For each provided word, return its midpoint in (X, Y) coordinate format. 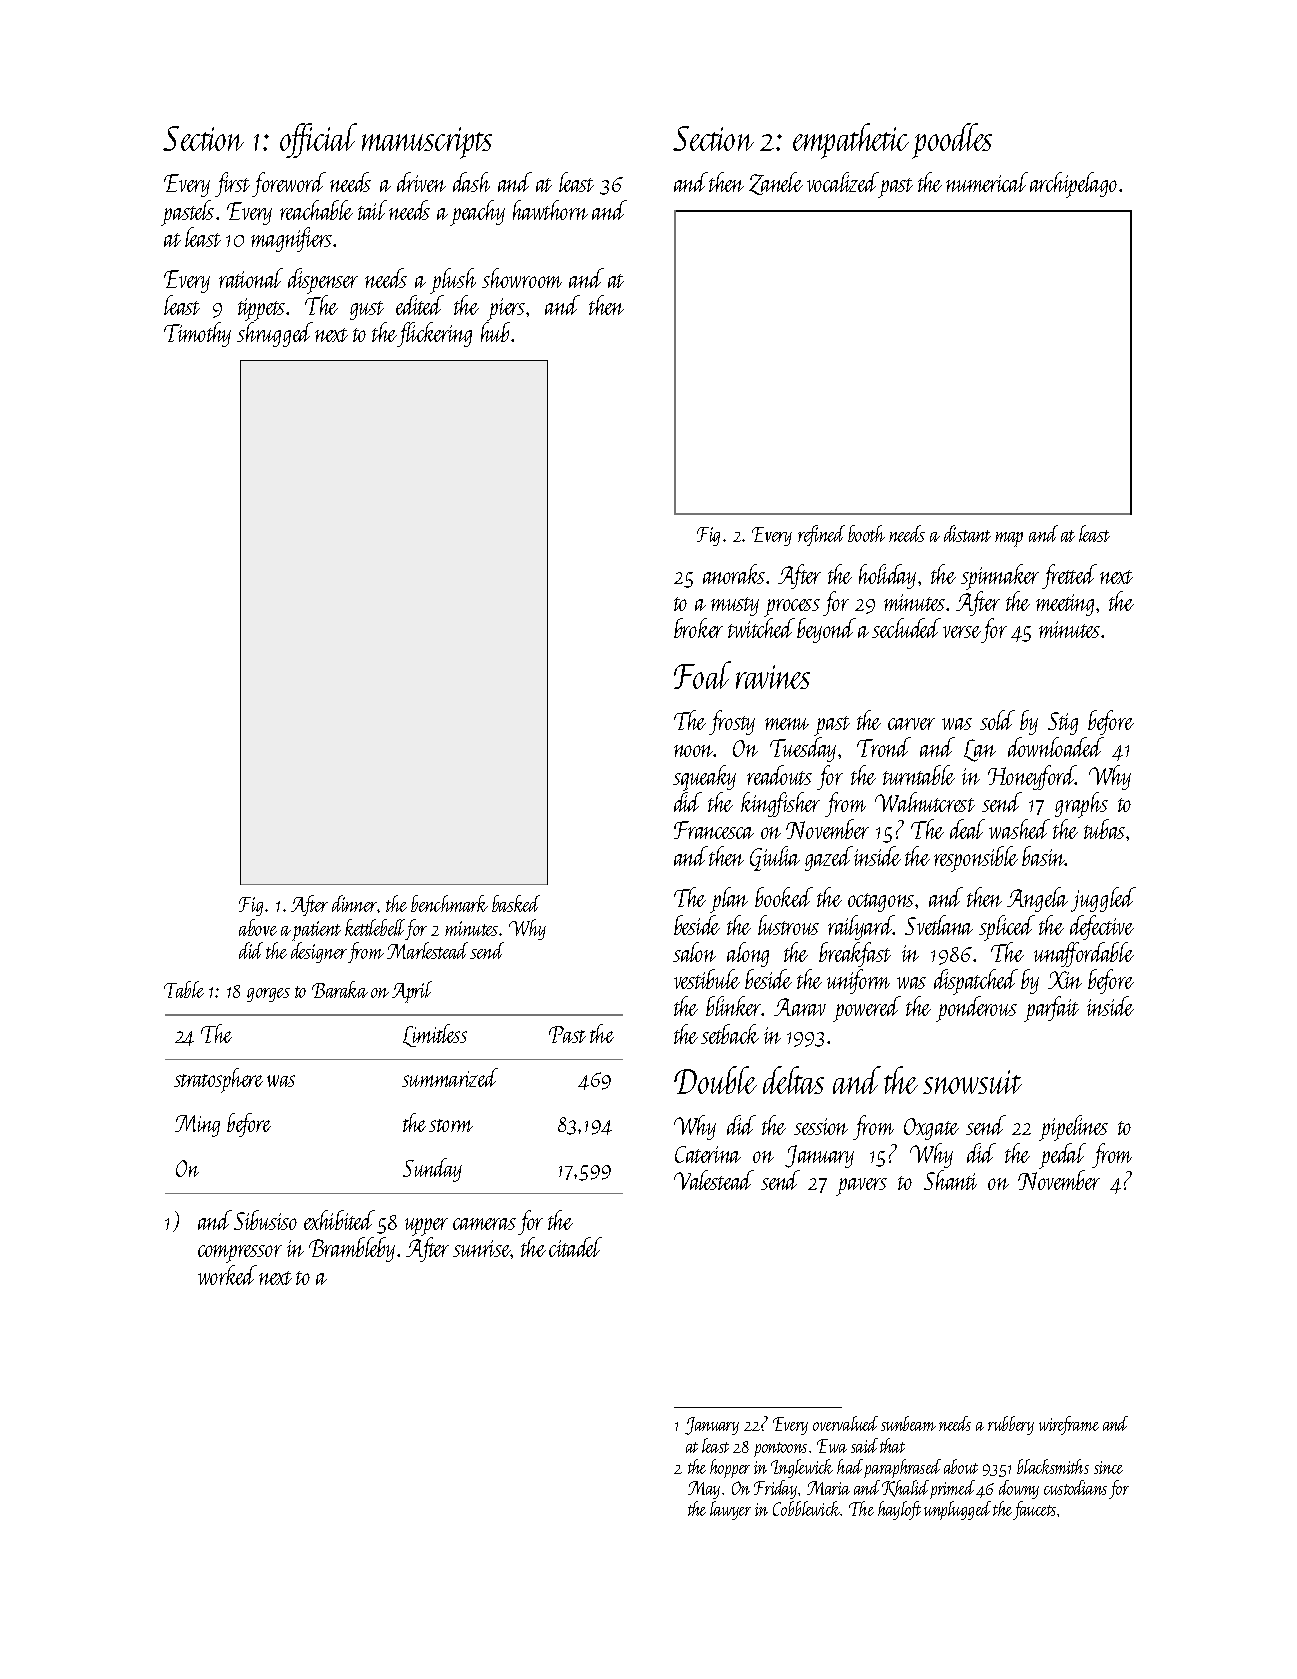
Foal (702, 675)
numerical (987, 182)
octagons (881, 902)
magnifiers (292, 239)
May (704, 1490)
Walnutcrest (925, 802)
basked (516, 903)
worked (227, 1275)
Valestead (714, 1180)
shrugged (275, 334)
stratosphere (218, 1080)
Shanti (950, 1180)
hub (495, 332)
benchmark (449, 903)
